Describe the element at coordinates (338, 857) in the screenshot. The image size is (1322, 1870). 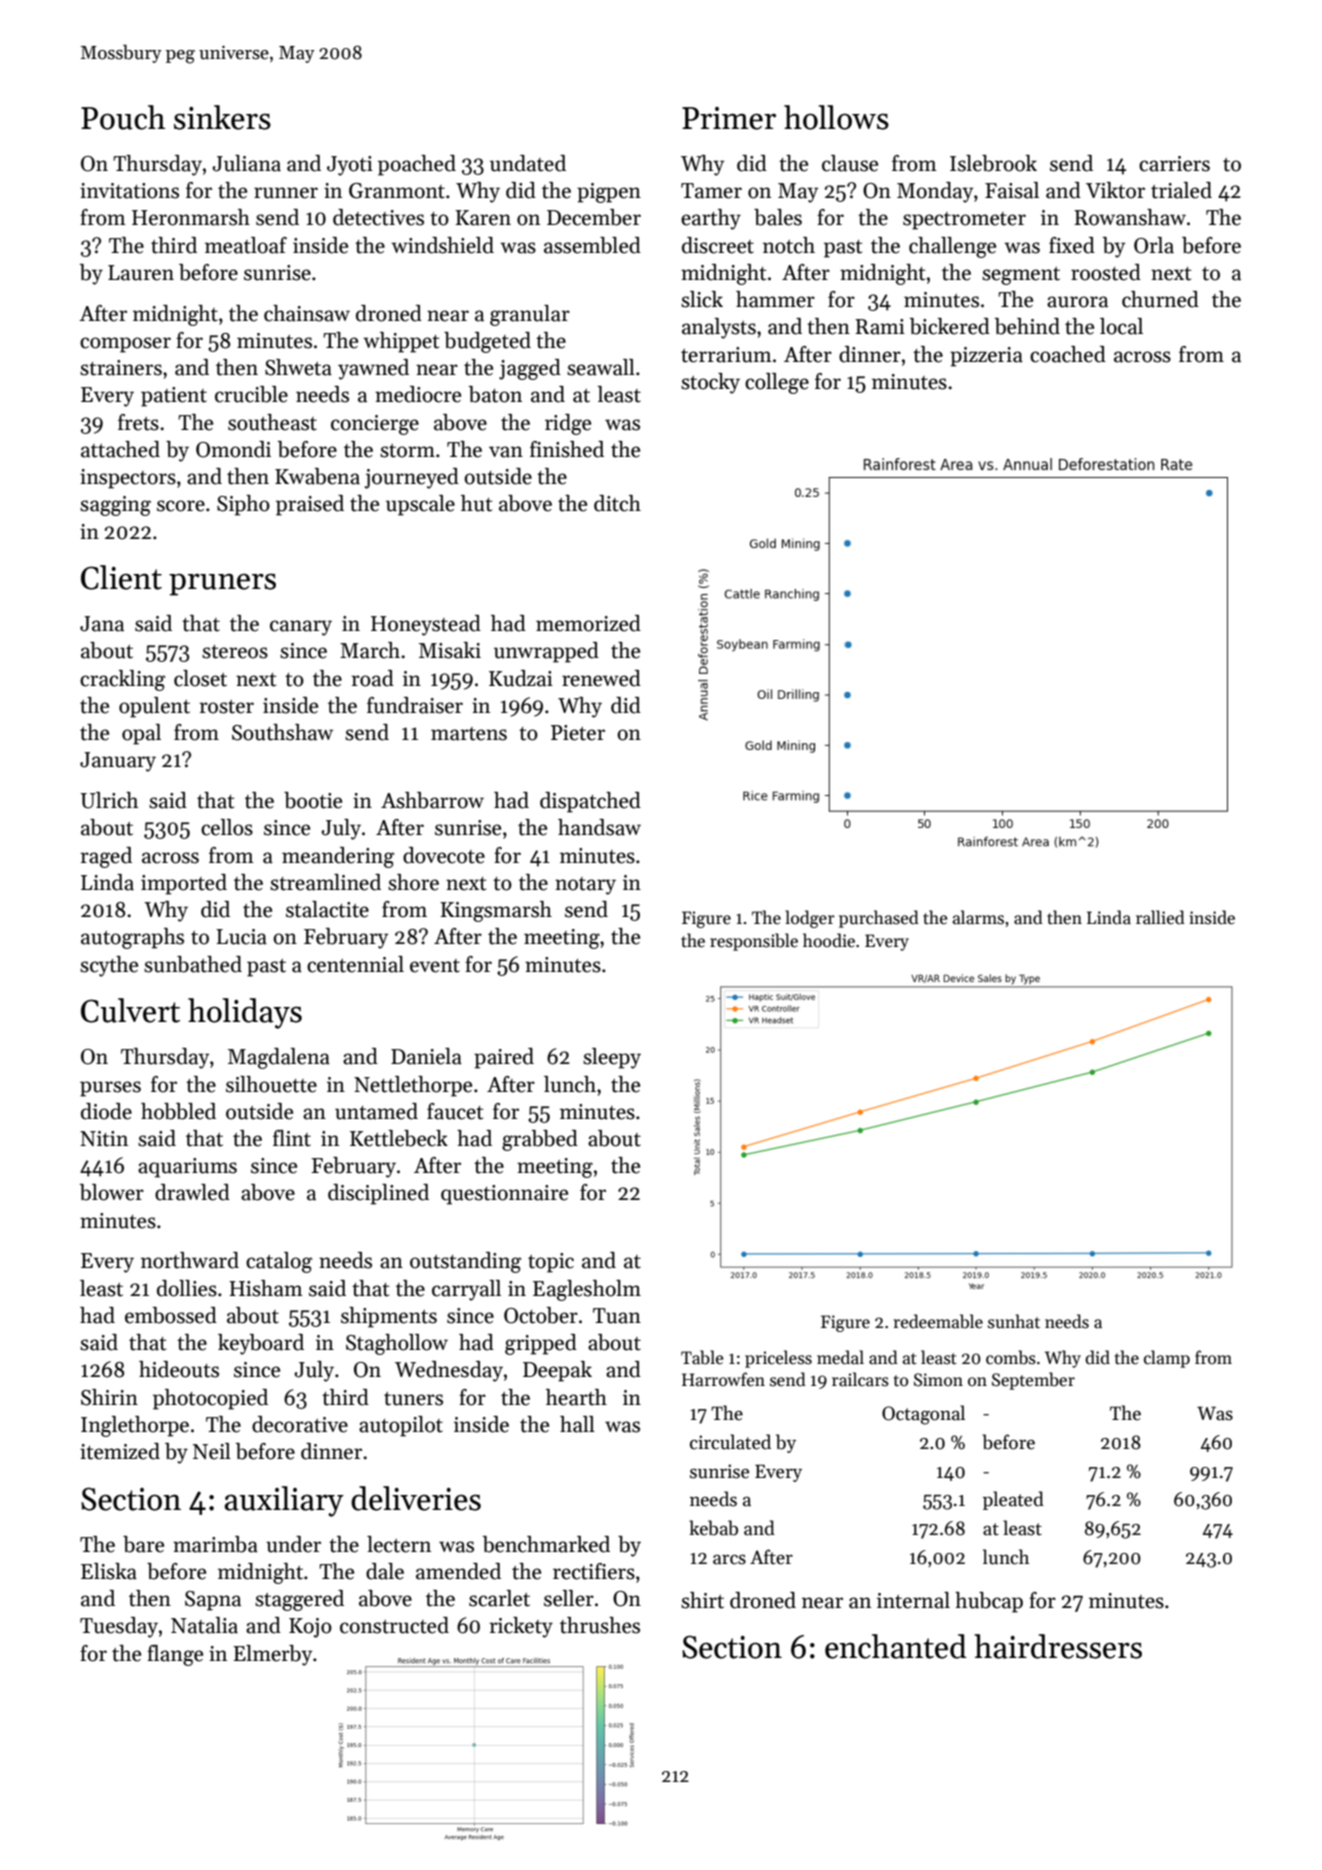
I see `meandering` at that location.
